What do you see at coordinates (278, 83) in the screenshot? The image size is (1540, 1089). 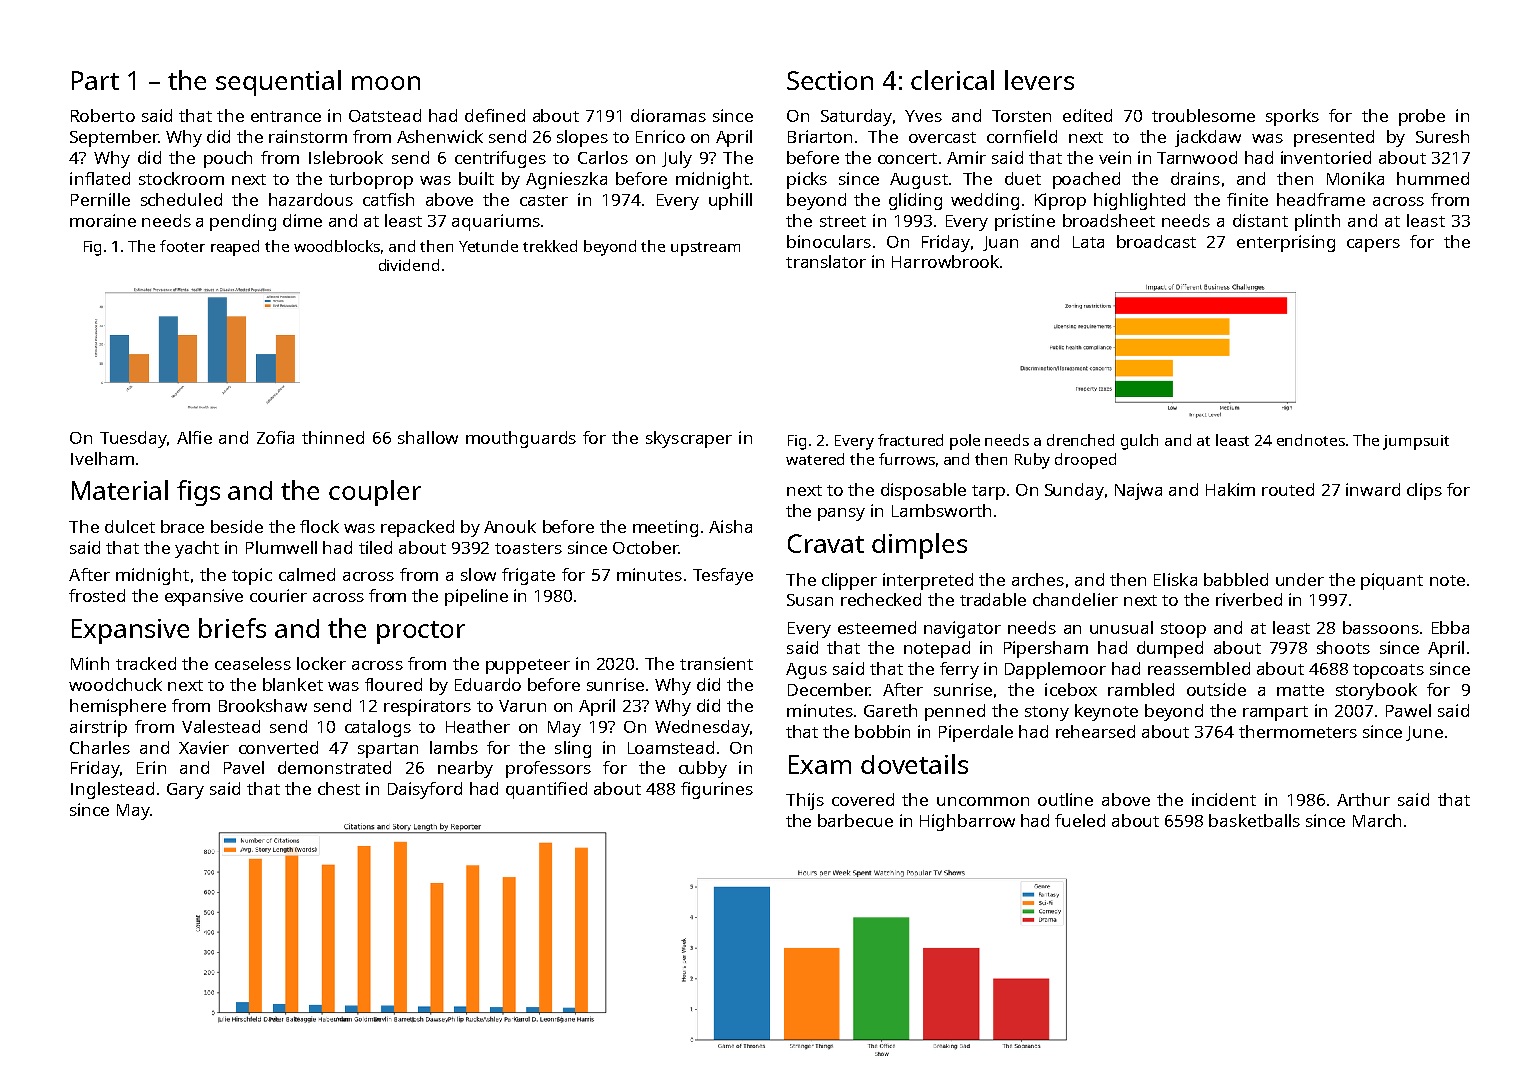 I see `sequential` at bounding box center [278, 83].
